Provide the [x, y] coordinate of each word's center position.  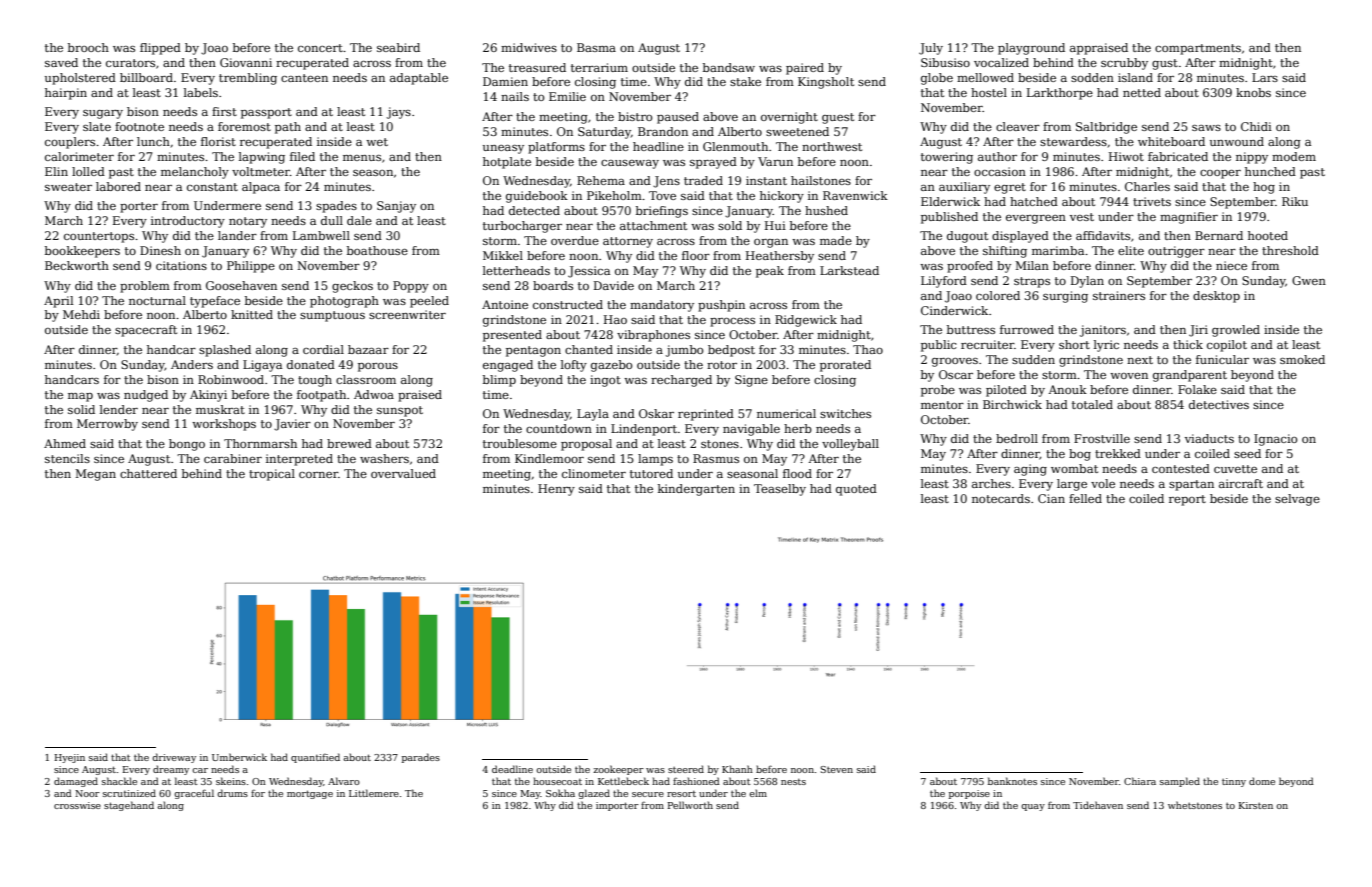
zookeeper [618, 770]
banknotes [1012, 781]
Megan [95, 475]
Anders [192, 364]
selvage [1297, 500]
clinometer [594, 473]
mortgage [310, 794]
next [1140, 360]
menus [362, 158]
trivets [1152, 201]
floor [696, 255]
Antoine [505, 304]
